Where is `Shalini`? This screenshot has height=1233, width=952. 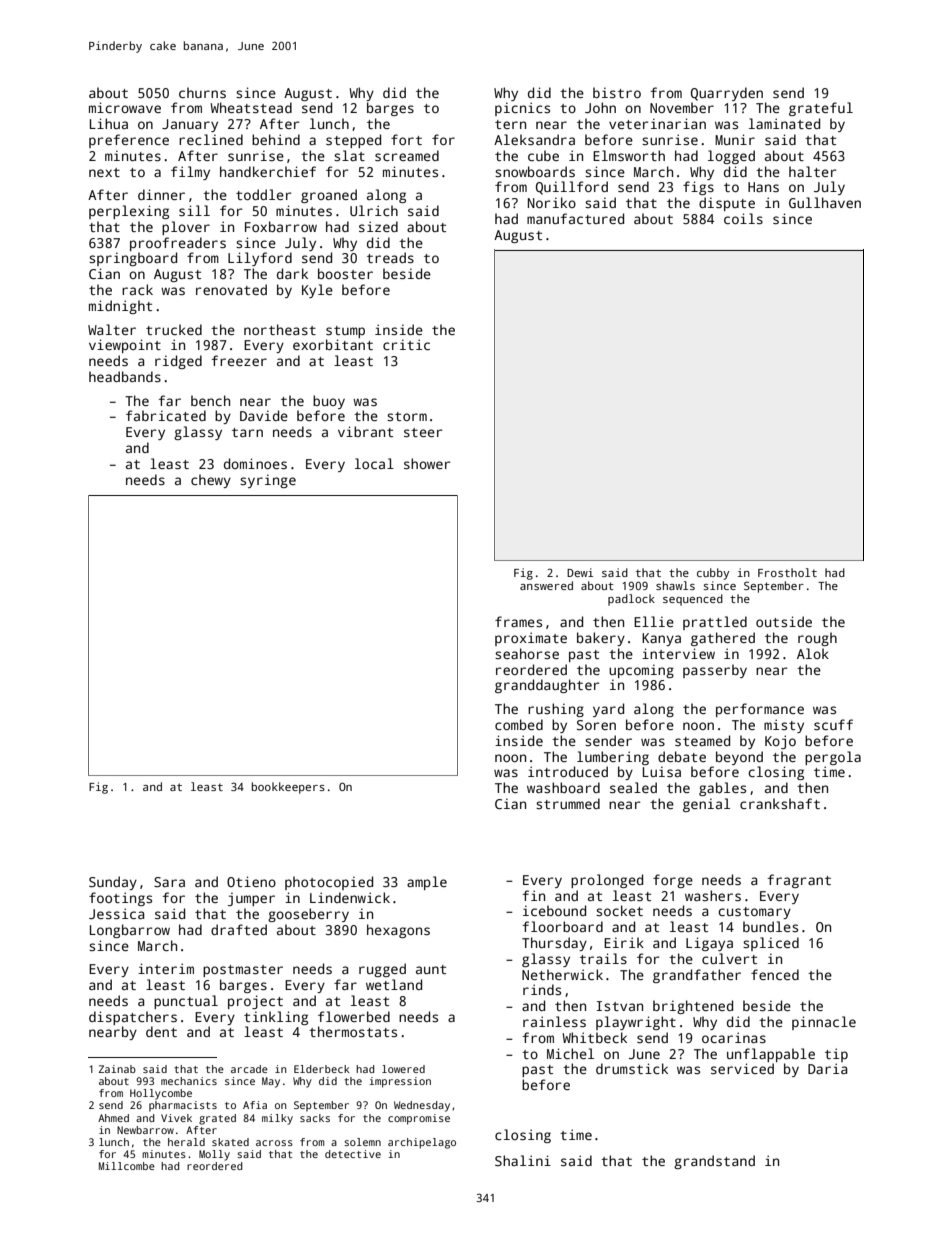 Shalini is located at coordinates (523, 1160).
